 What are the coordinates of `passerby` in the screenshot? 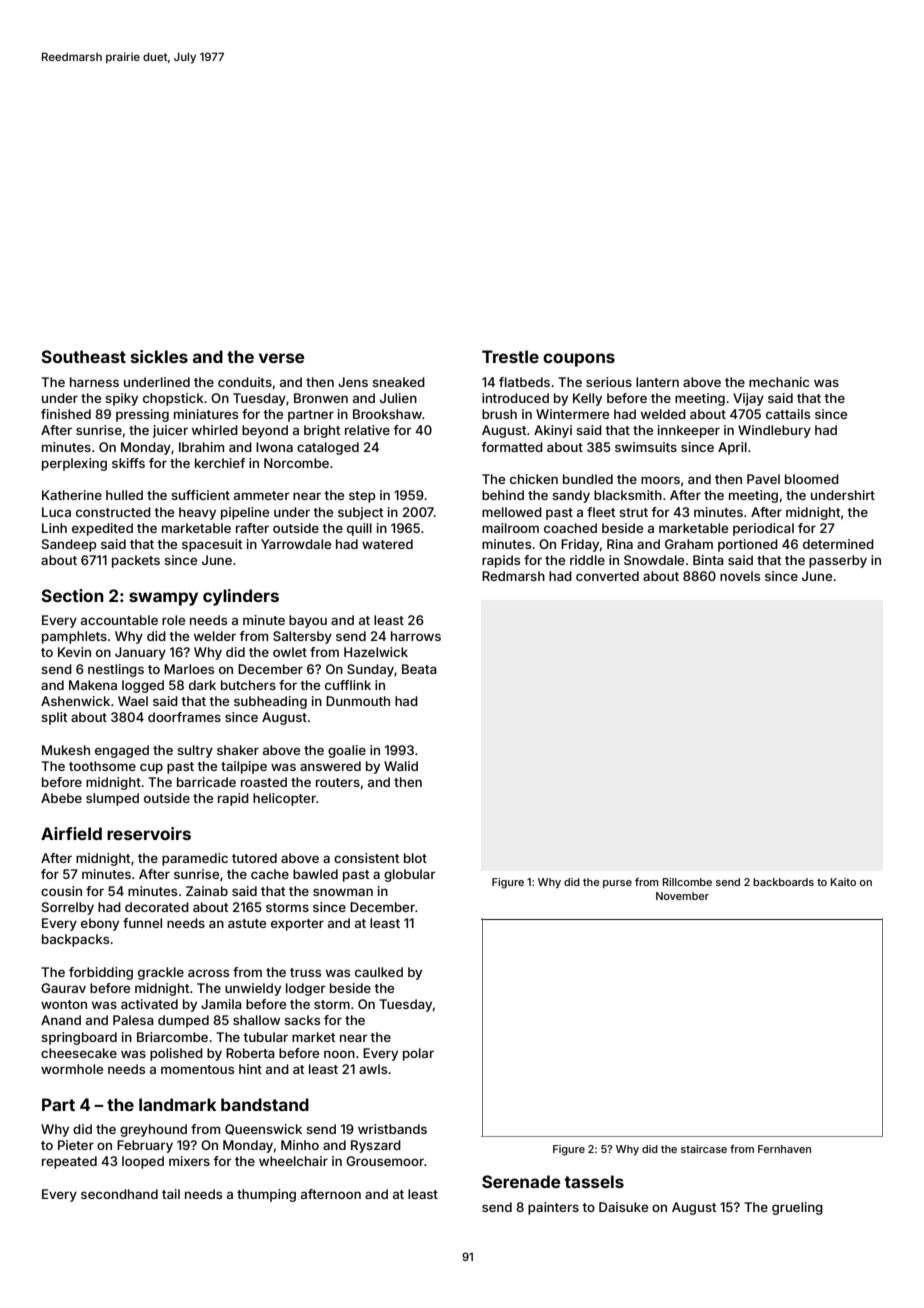 It's located at (838, 561).
